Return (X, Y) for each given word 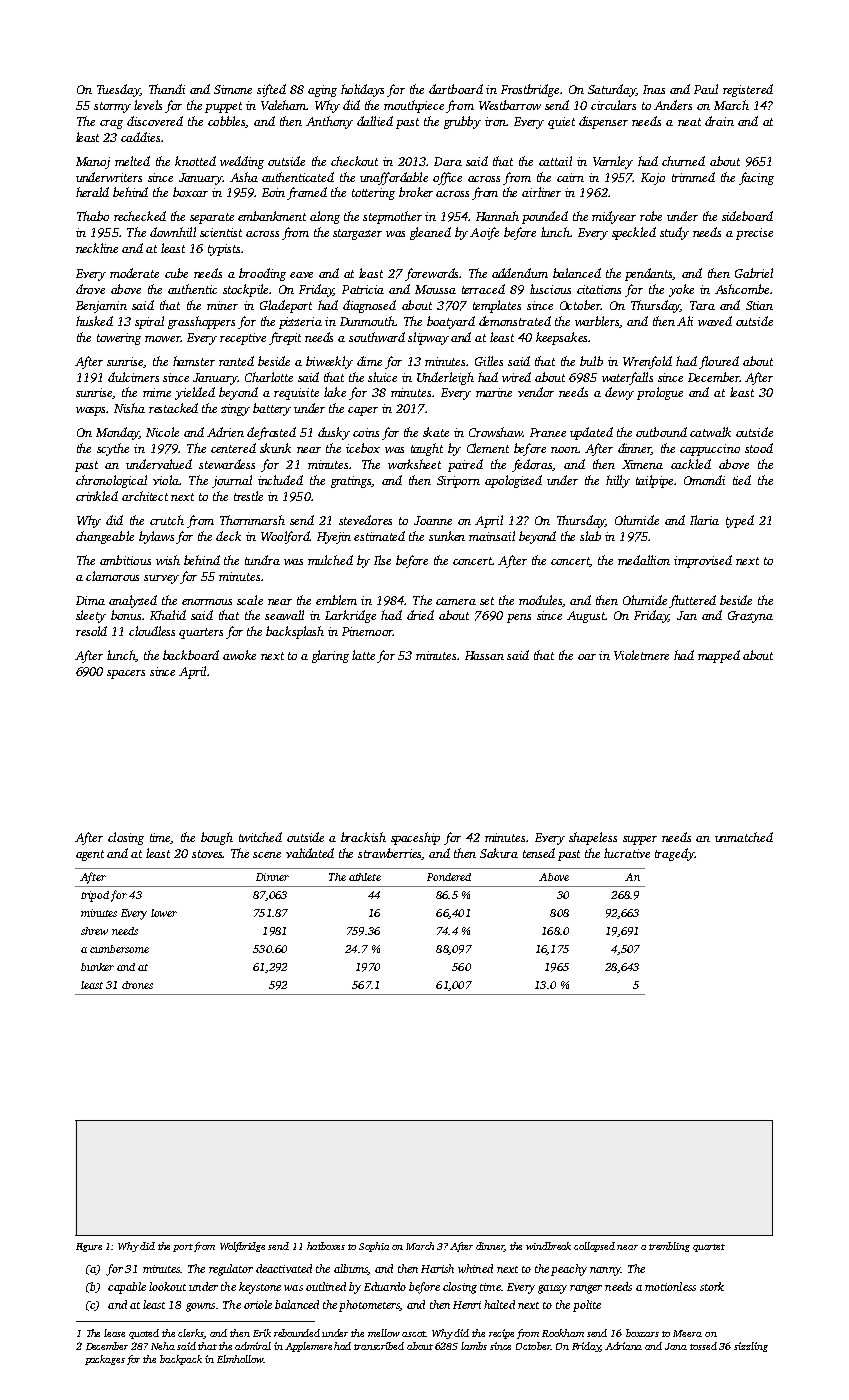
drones (137, 985)
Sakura (499, 853)
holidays (362, 90)
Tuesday (118, 90)
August (586, 617)
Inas (654, 89)
